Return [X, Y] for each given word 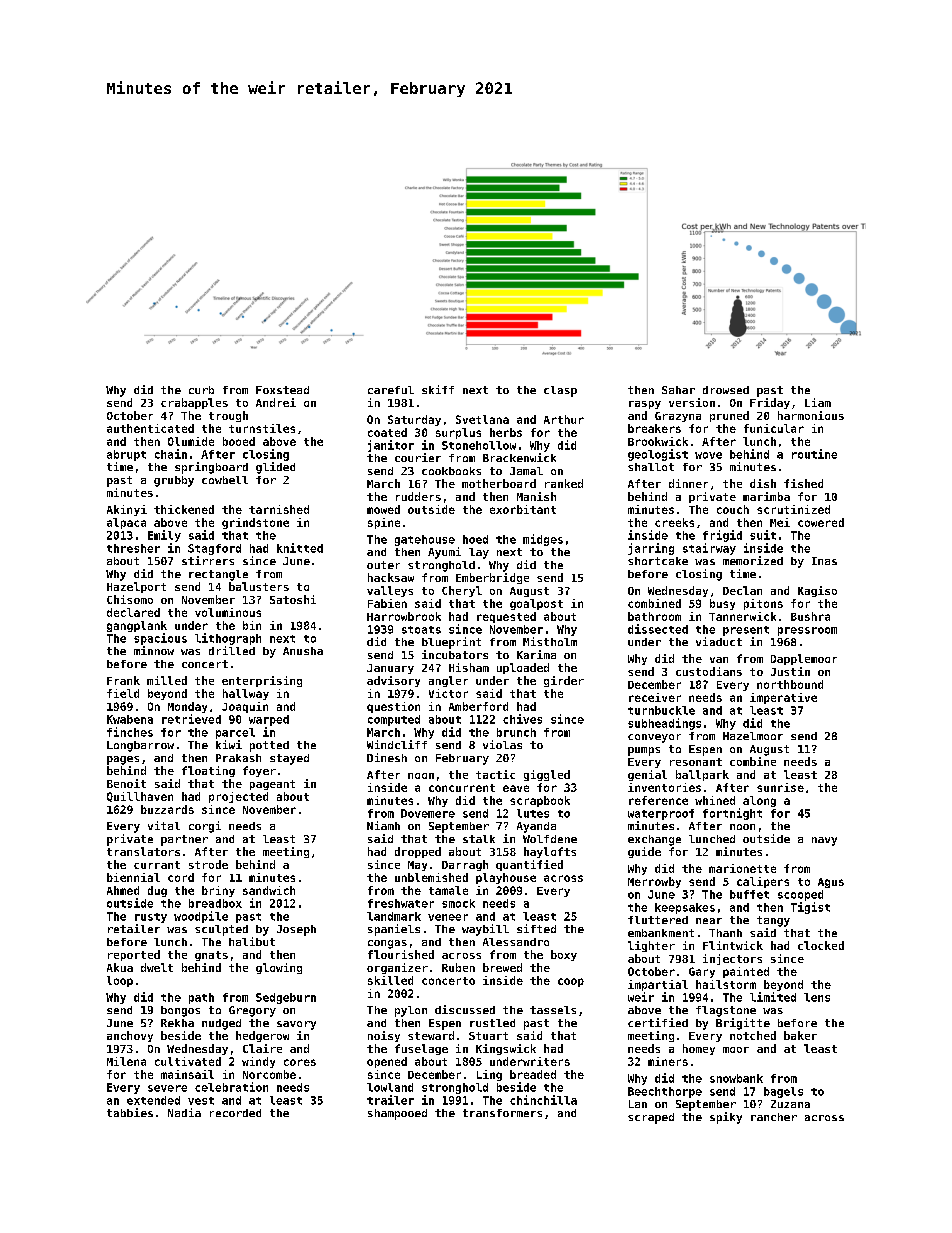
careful [391, 390]
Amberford [478, 706]
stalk [479, 839]
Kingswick [506, 1049]
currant [157, 865]
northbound [790, 684]
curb [201, 390]
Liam [818, 402]
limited [773, 997]
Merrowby [654, 882]
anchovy [130, 1036]
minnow [154, 650]
